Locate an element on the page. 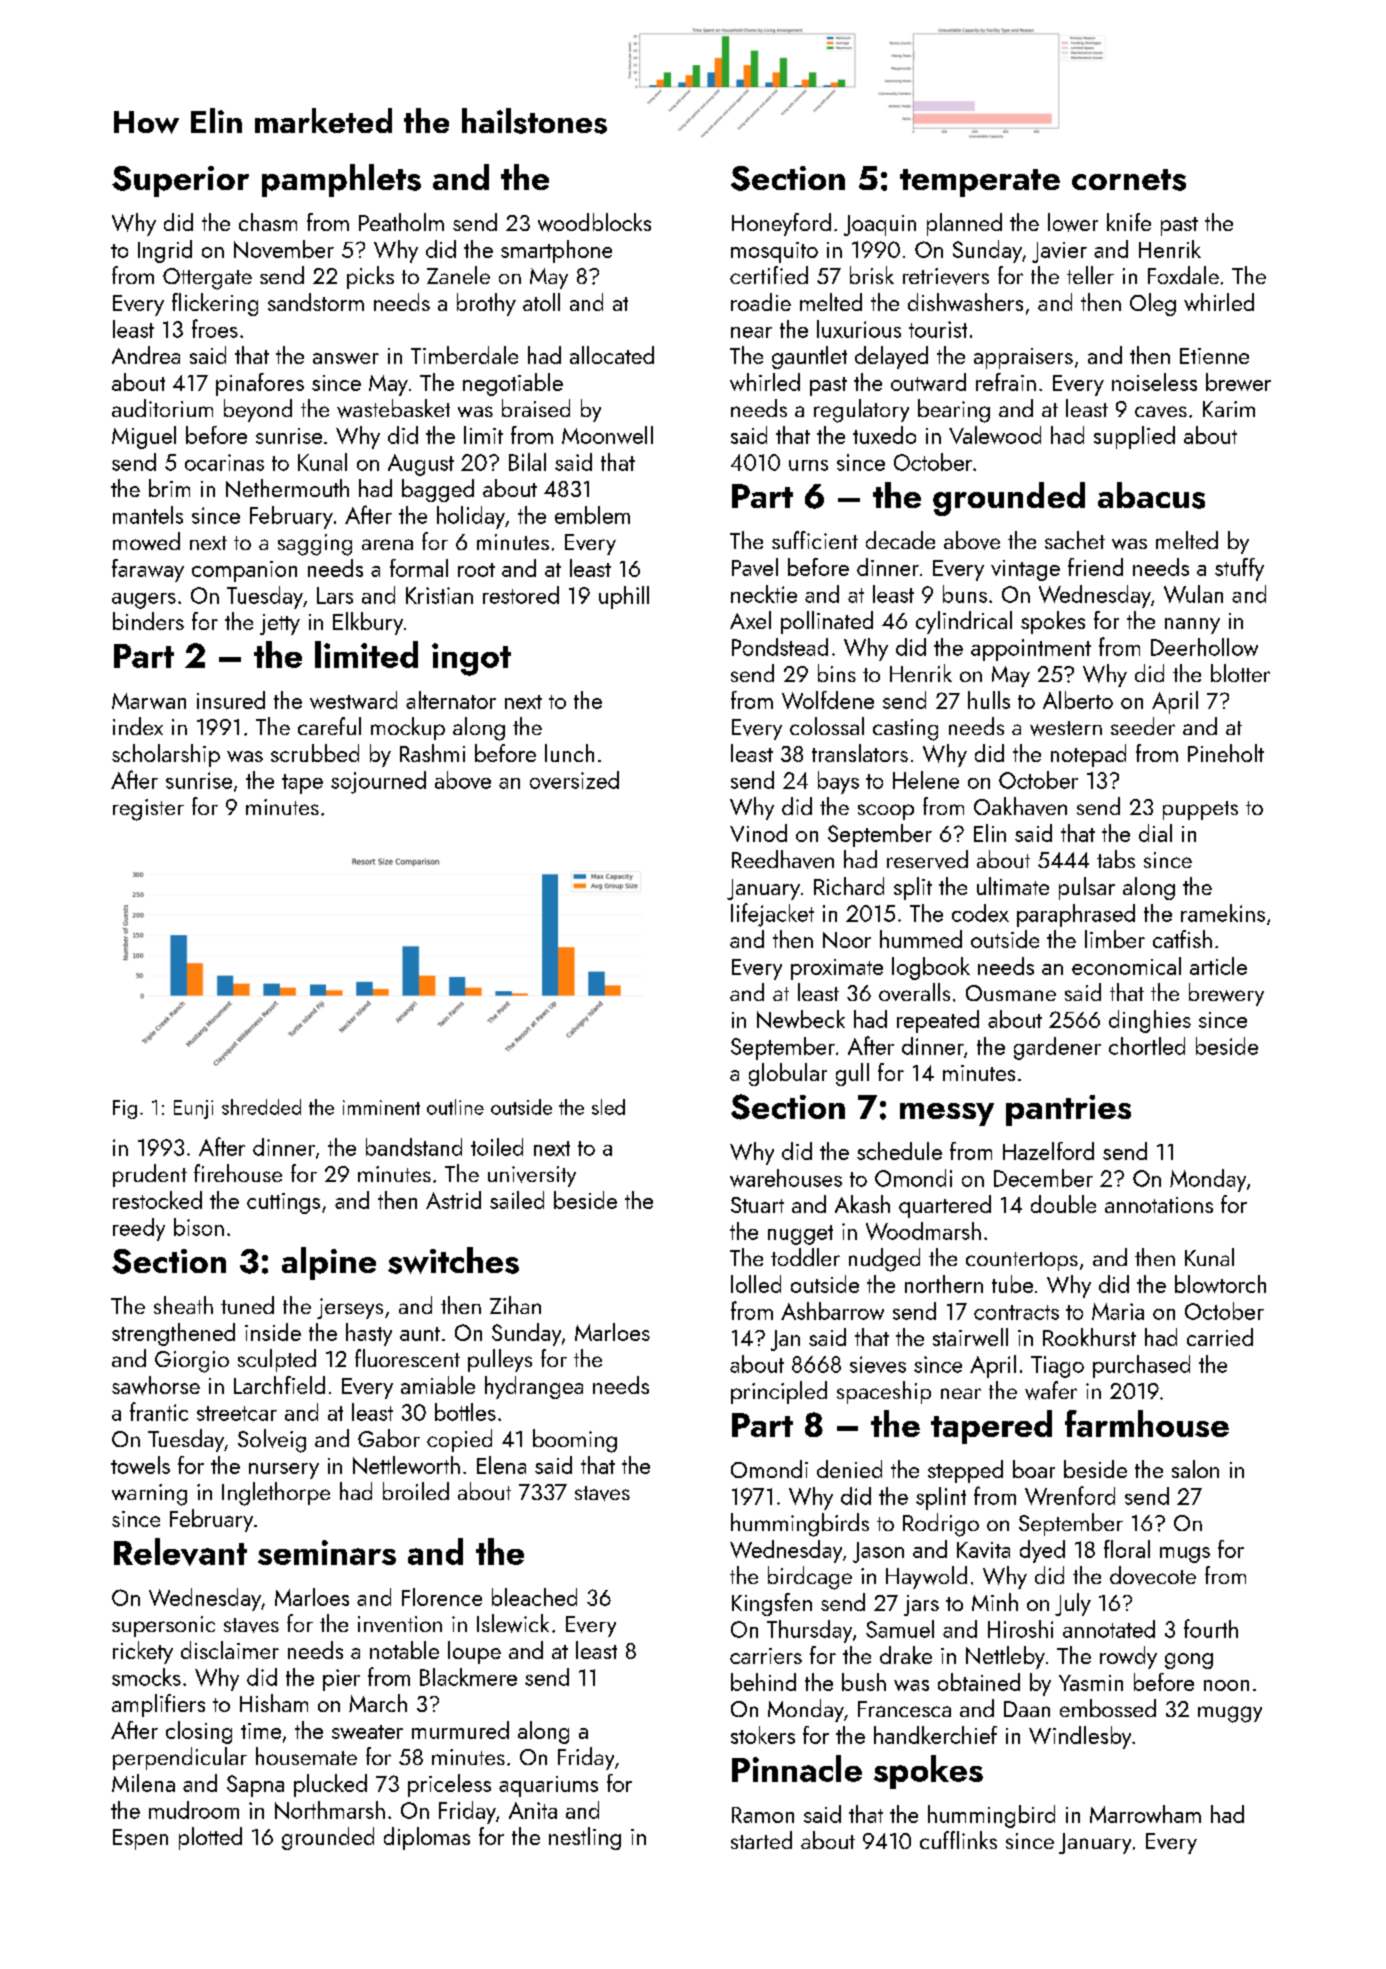  sojourned is located at coordinates (378, 782).
